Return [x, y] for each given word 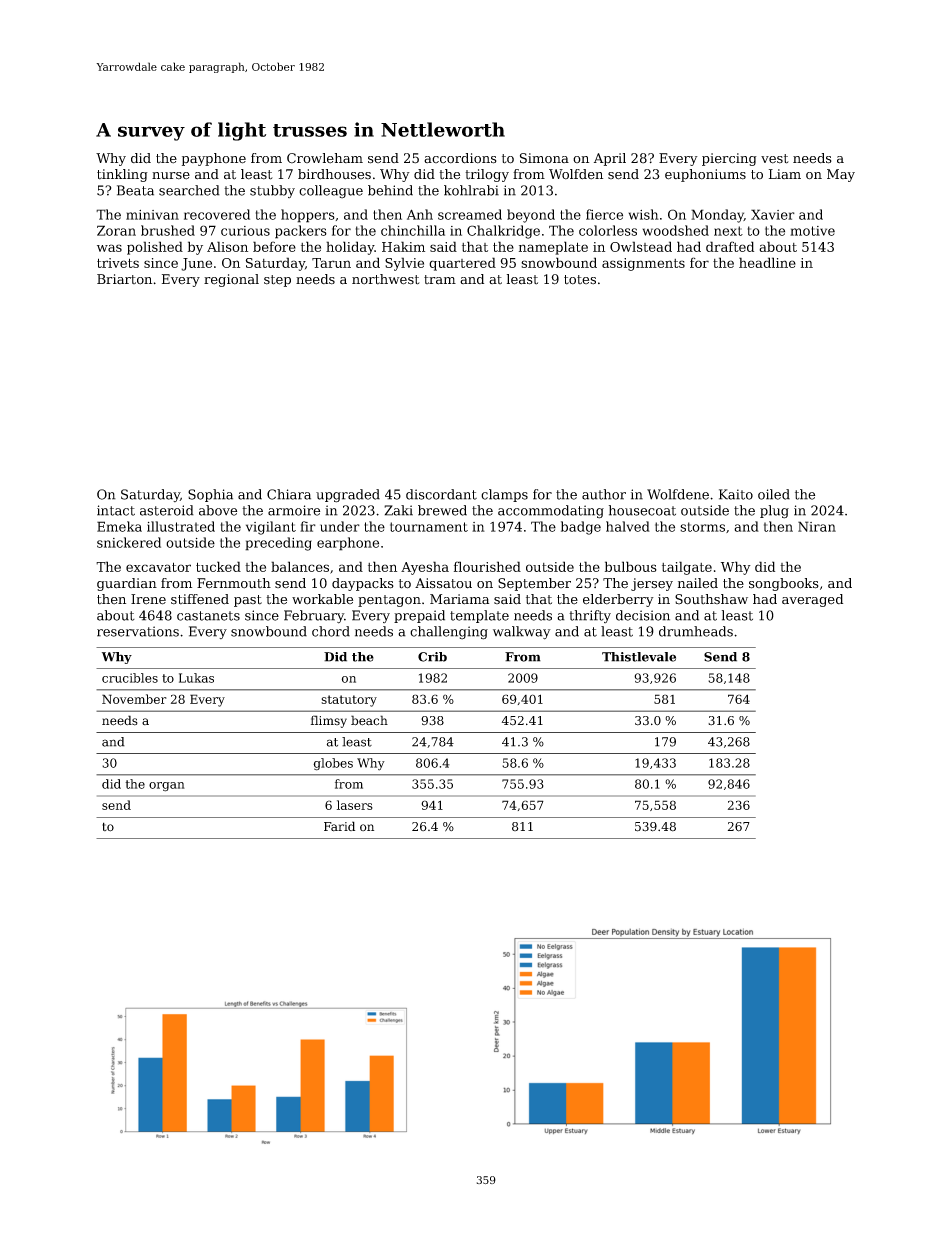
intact [116, 510]
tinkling [122, 175]
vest [775, 159]
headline [767, 262]
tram [440, 280]
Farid [339, 826]
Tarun [331, 263]
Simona [544, 158]
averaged [812, 600]
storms [702, 527]
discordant [441, 494]
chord [331, 631]
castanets [208, 616]
